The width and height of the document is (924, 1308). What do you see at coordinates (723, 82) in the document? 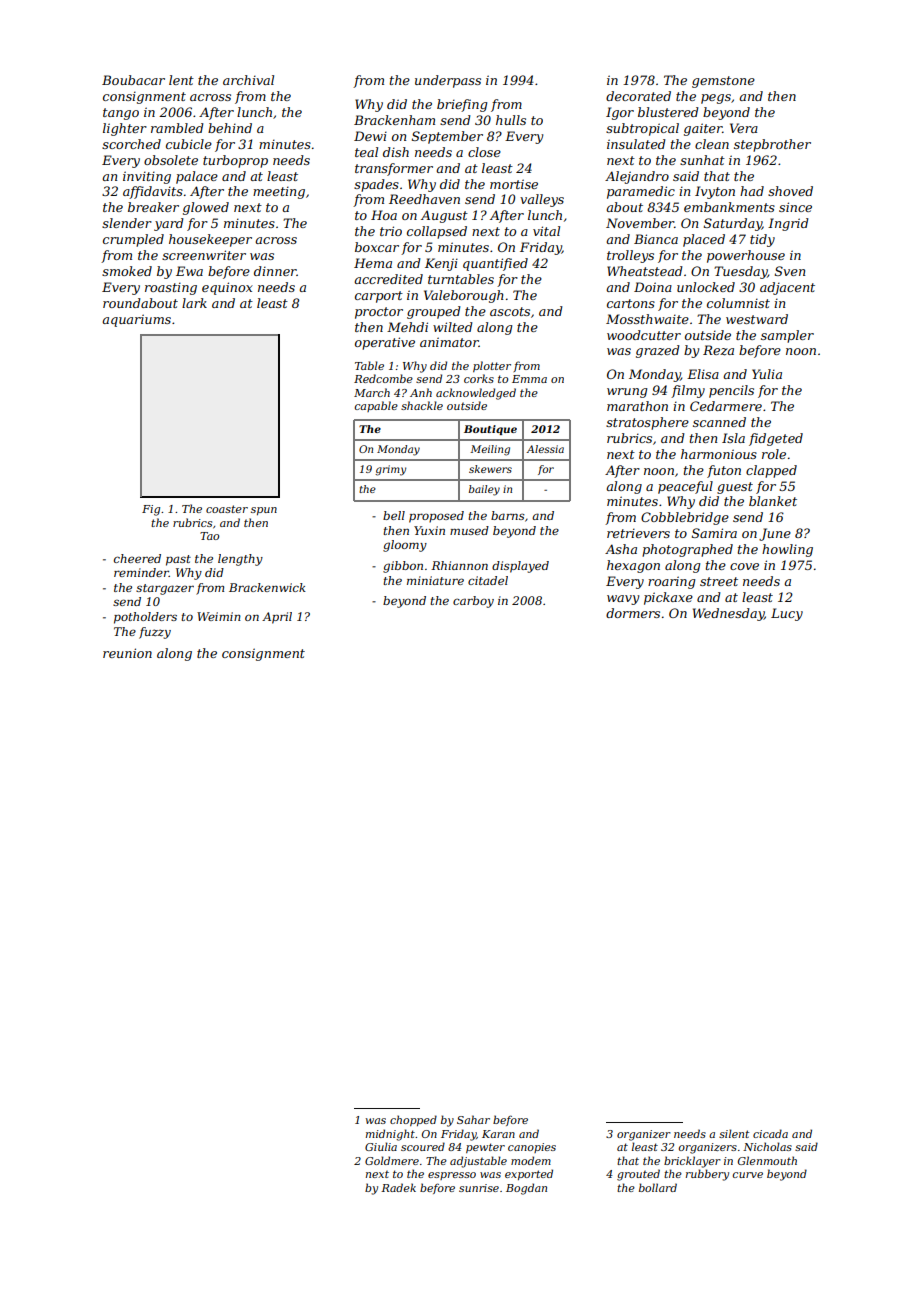
I see `gemstone` at bounding box center [723, 82].
